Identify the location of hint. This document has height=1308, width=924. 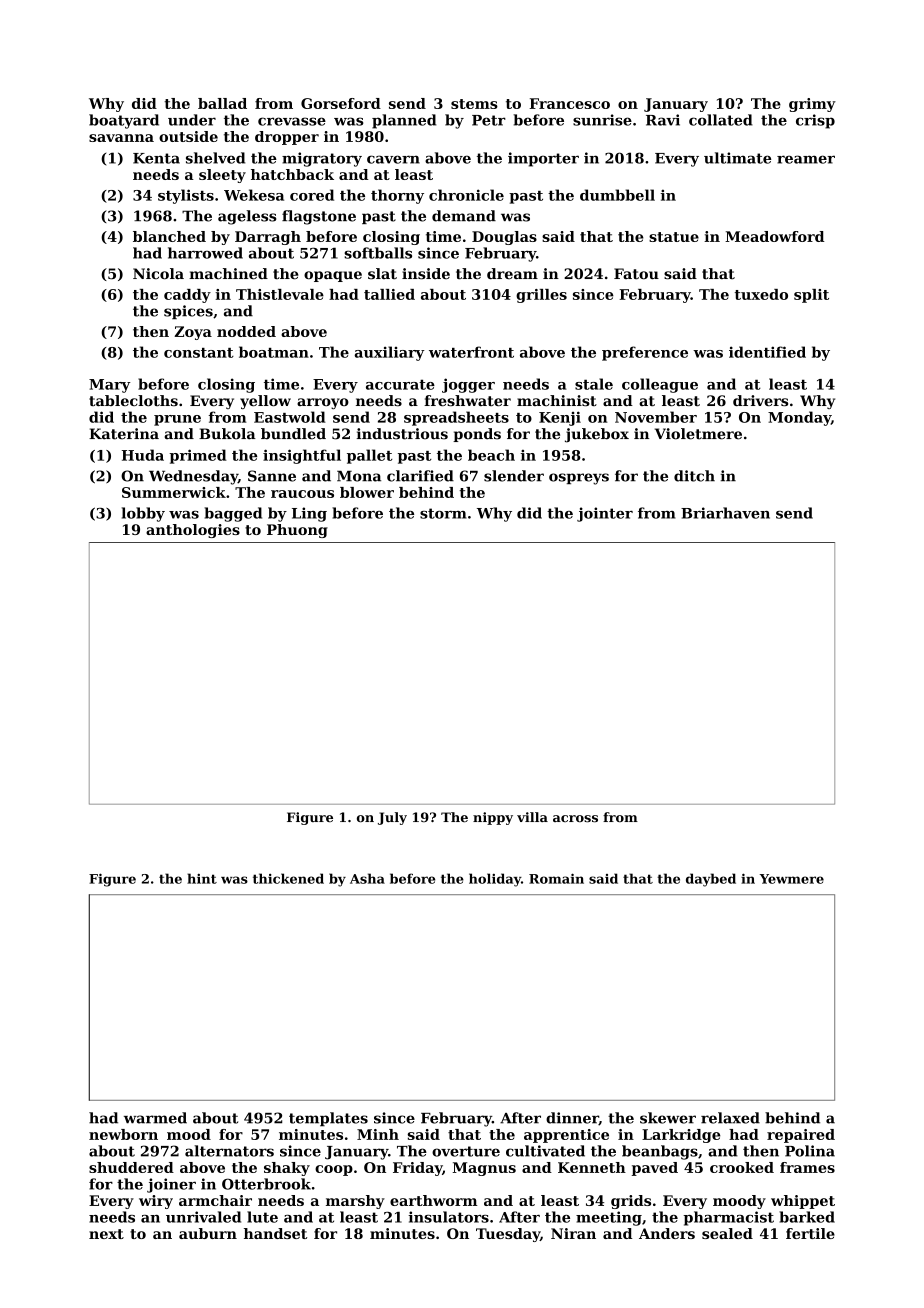
(202, 878).
